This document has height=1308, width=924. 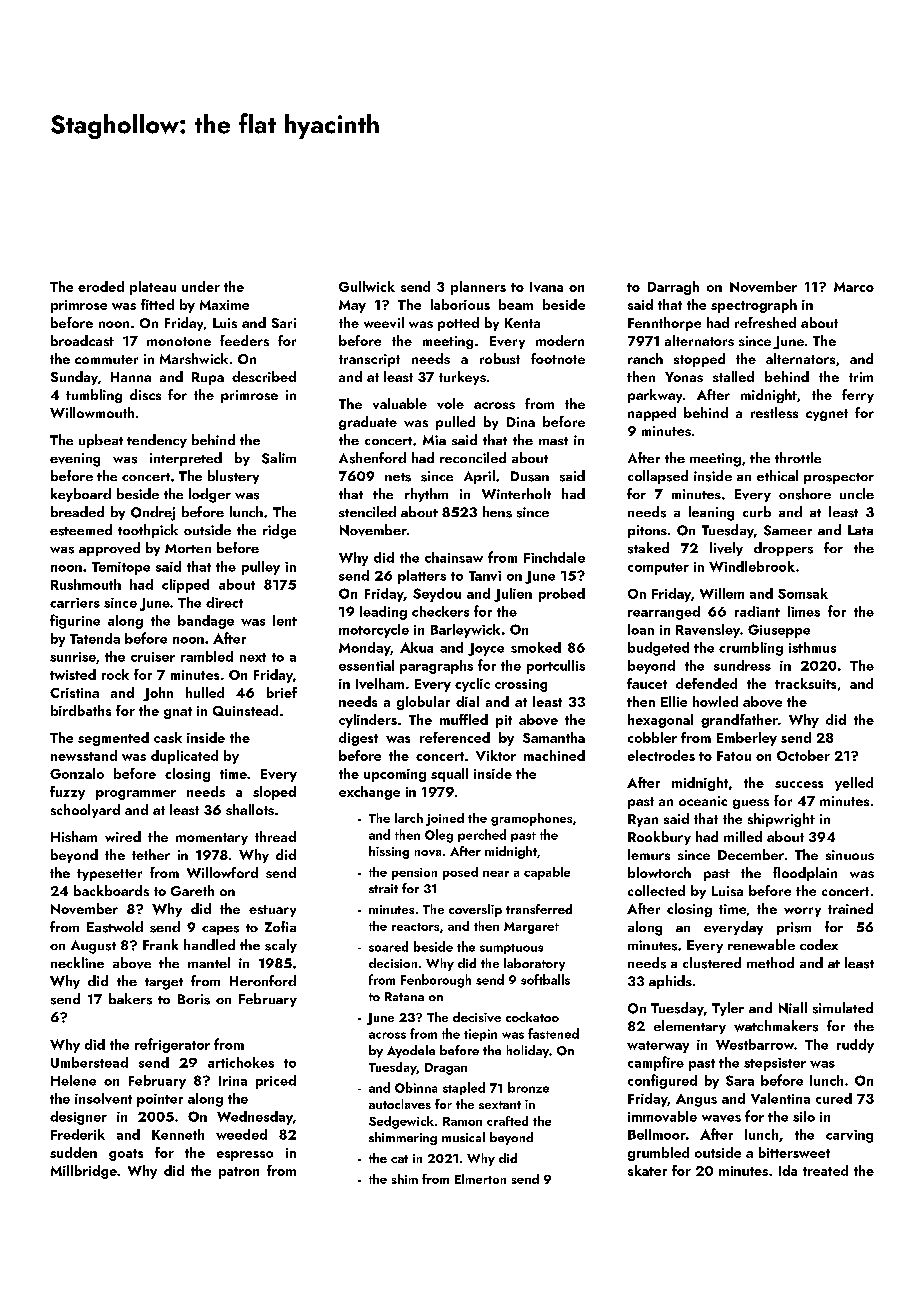 What do you see at coordinates (478, 288) in the document?
I see `planners` at bounding box center [478, 288].
